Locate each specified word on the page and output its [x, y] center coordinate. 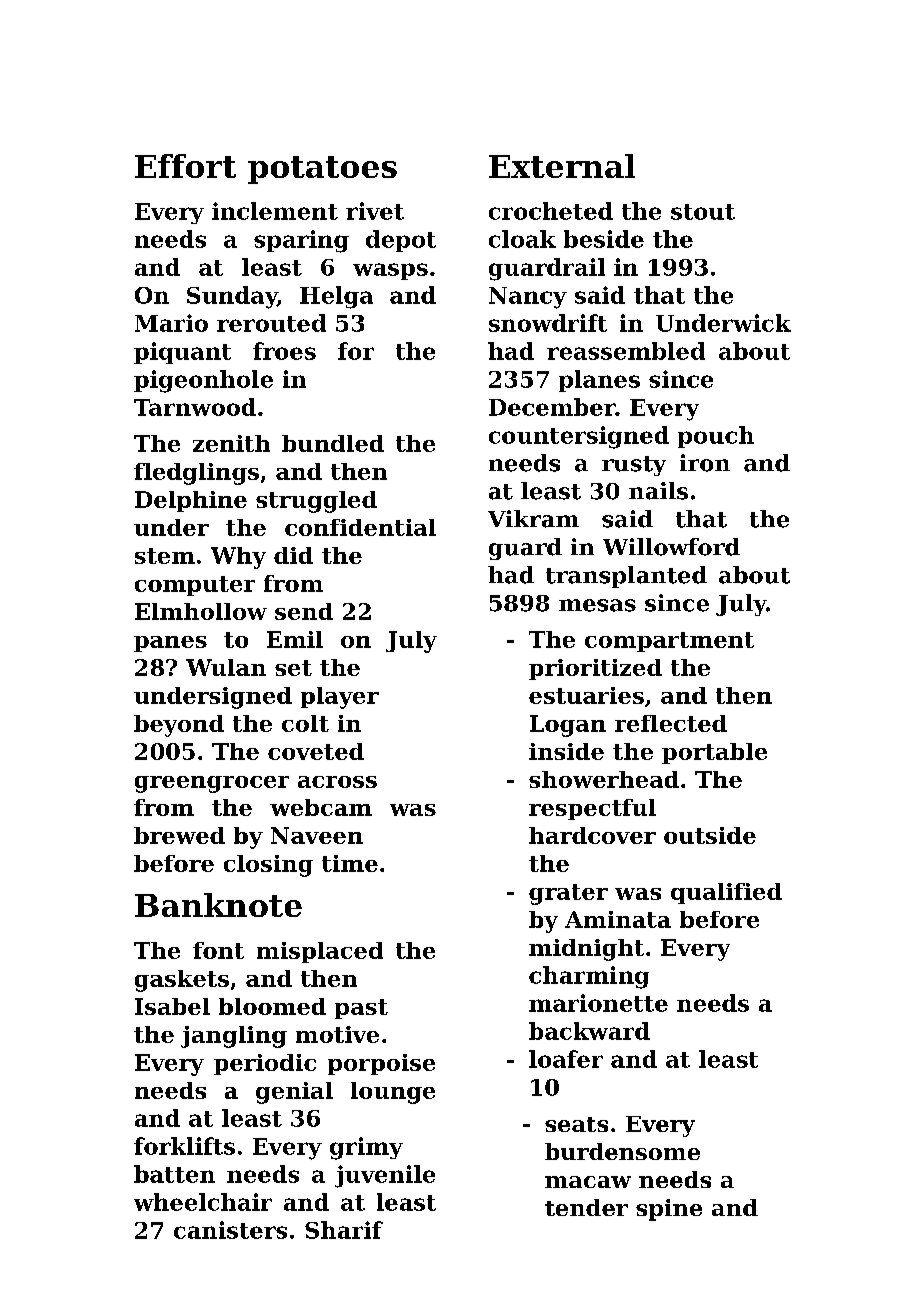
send [304, 611]
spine [669, 1210]
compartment [669, 642]
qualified [726, 893]
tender [586, 1207]
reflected [671, 723]
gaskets [182, 981]
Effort [185, 166]
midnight [586, 950]
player [340, 698]
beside [604, 239]
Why [238, 558]
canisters [230, 1230]
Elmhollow [201, 611]
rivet [375, 211]
